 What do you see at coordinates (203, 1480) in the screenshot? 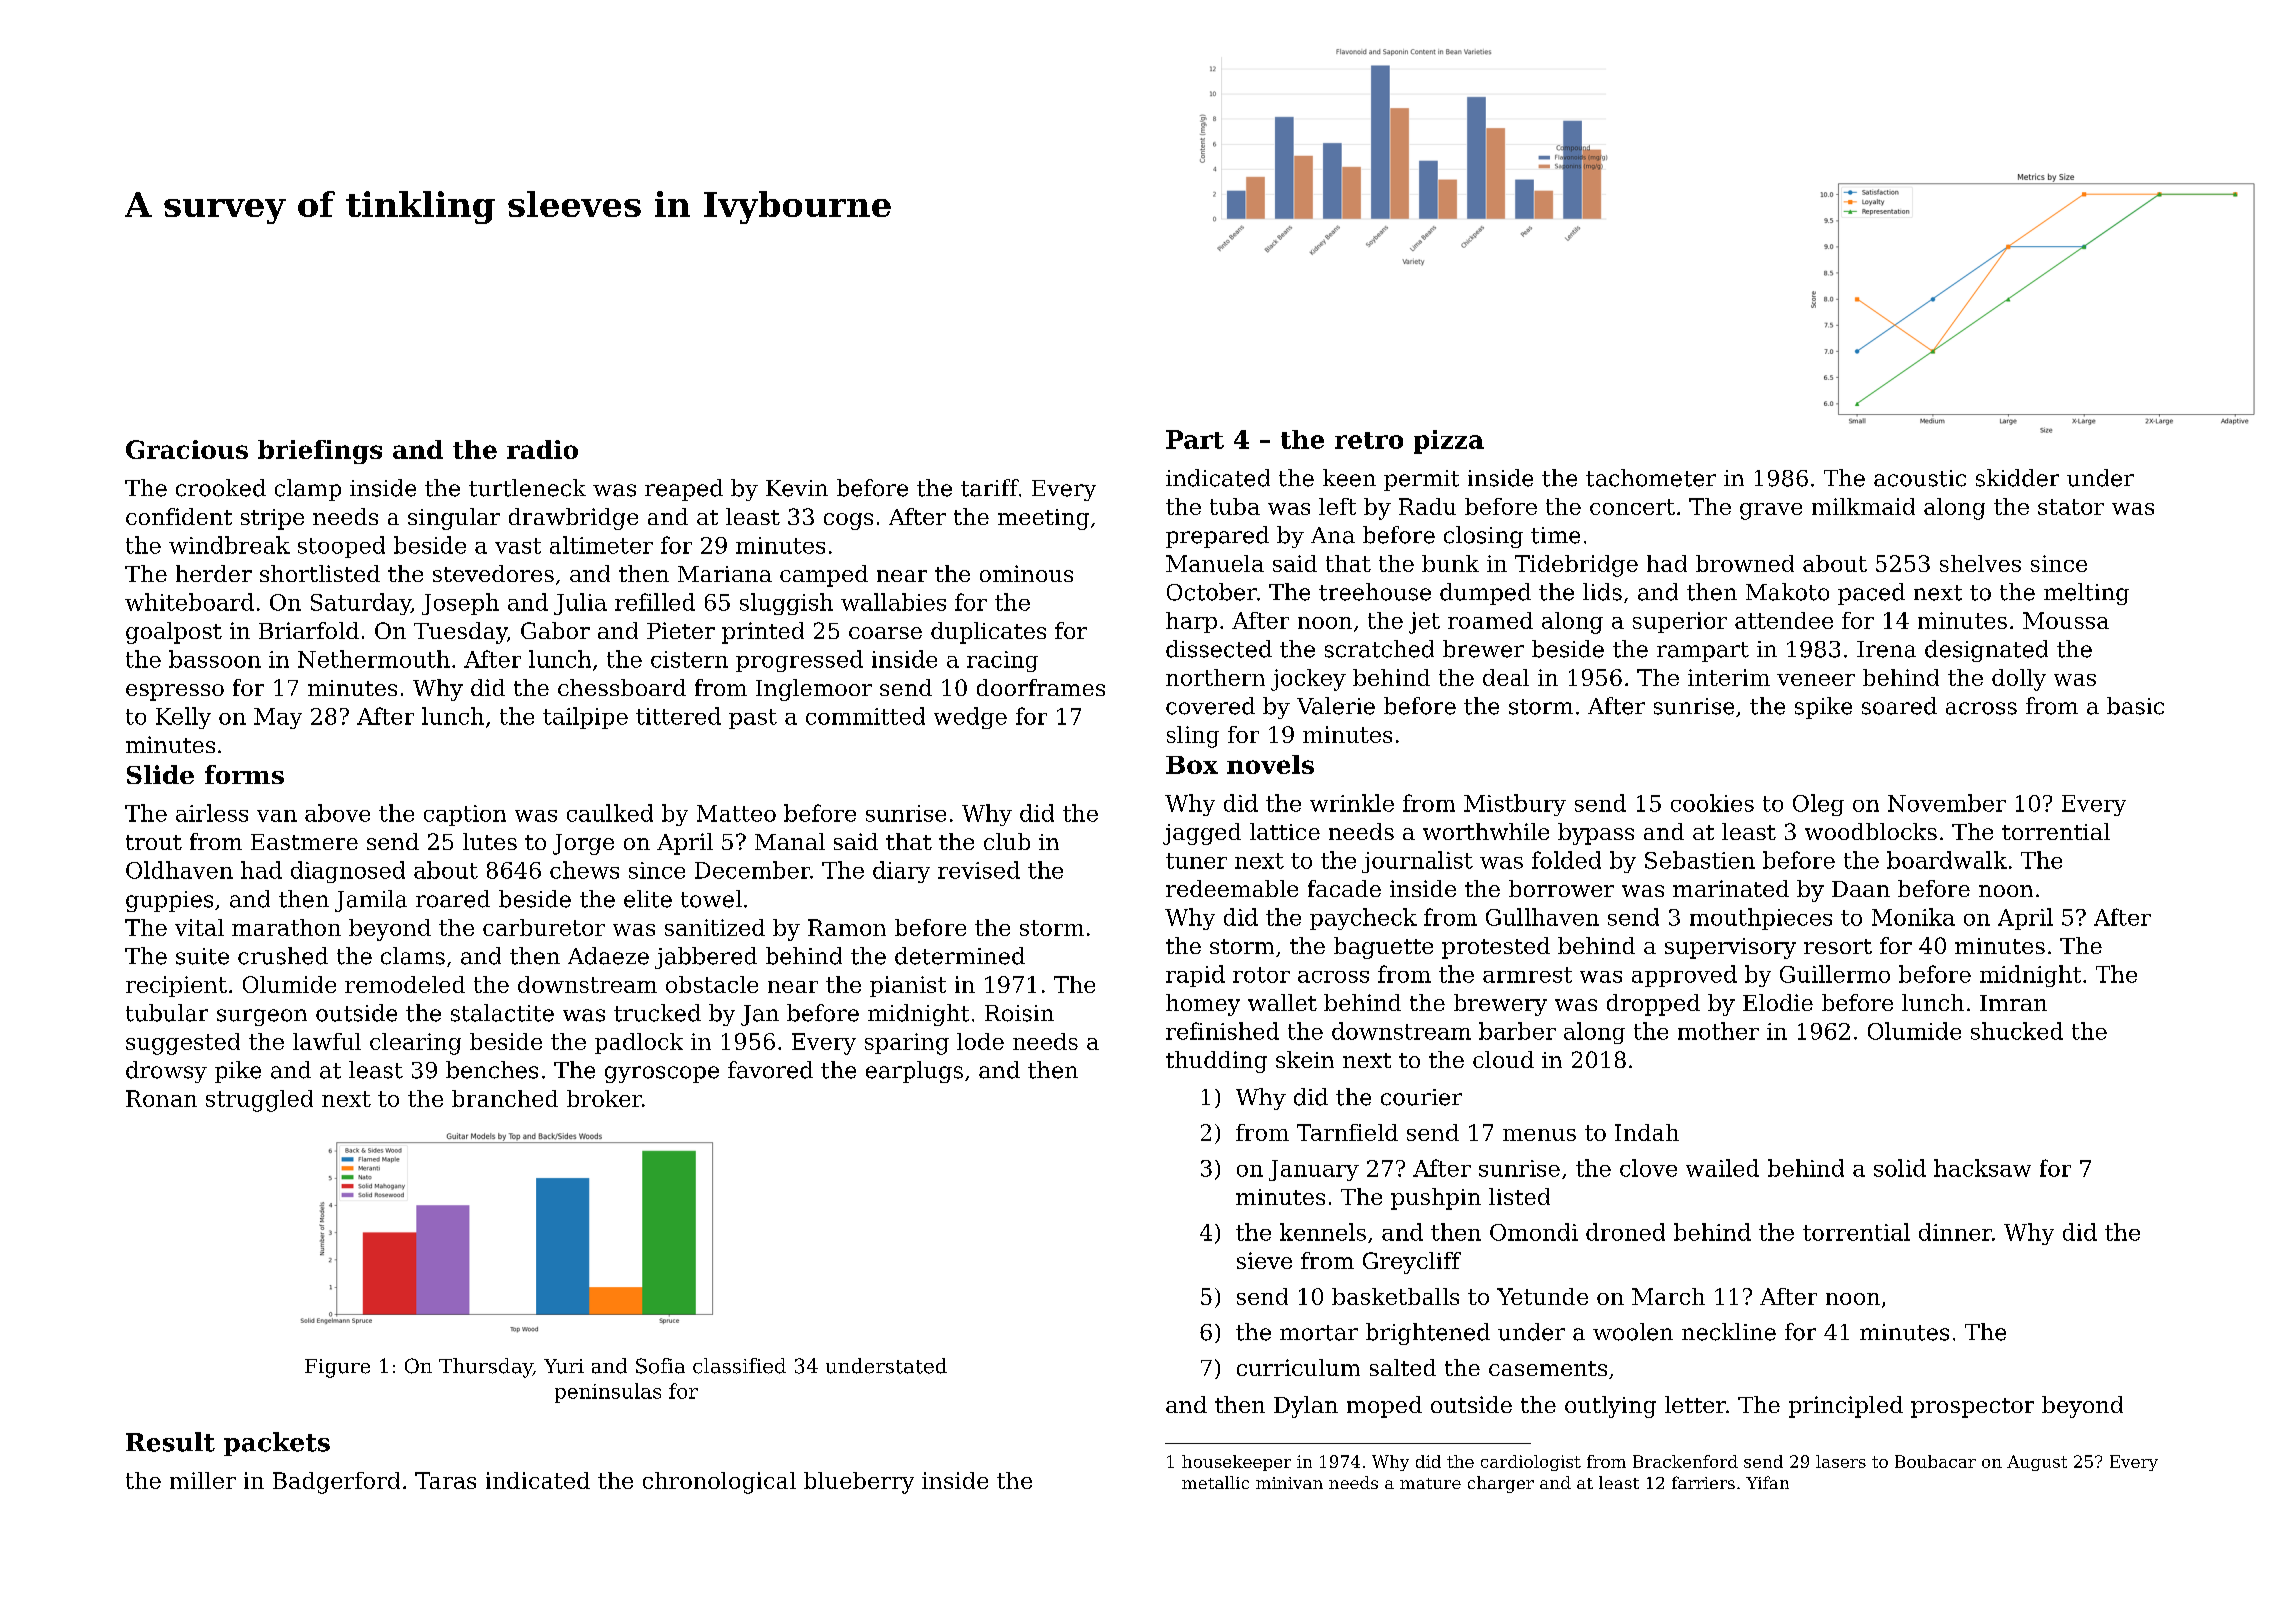
I see `miller` at bounding box center [203, 1480].
